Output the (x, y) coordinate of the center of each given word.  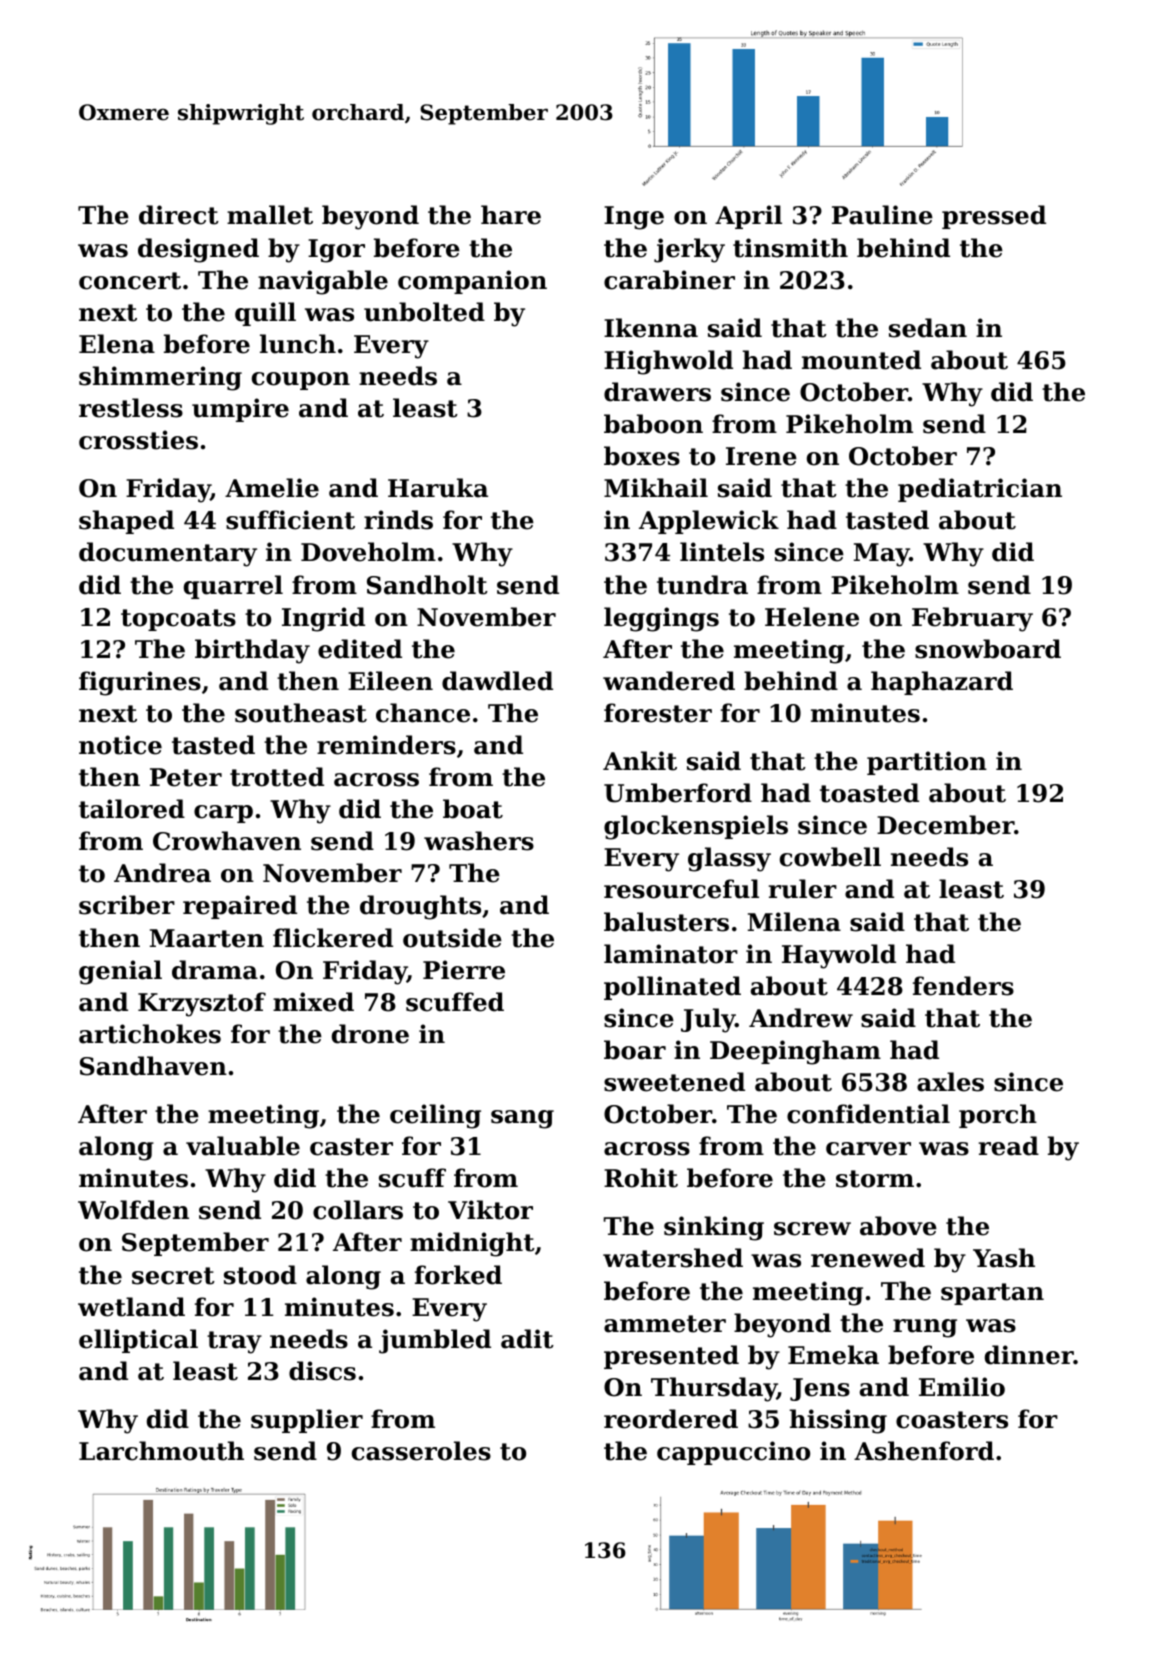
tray (234, 1342)
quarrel (233, 587)
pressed (994, 217)
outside (452, 938)
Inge (634, 218)
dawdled (497, 681)
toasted (869, 793)
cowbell (830, 857)
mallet (270, 215)
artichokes (150, 1034)
